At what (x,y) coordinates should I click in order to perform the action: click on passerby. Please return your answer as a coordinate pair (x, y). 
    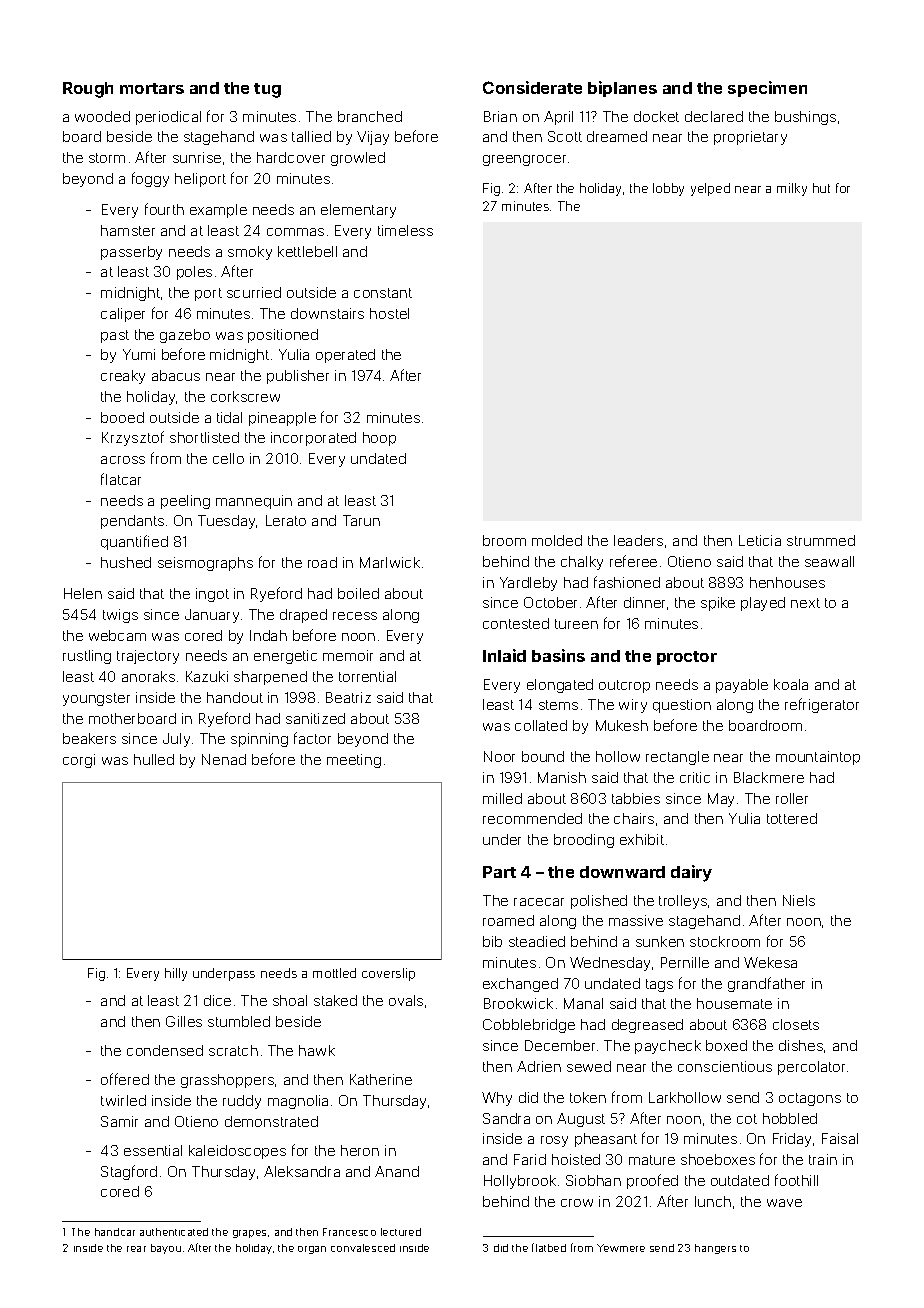
    Looking at the image, I should click on (131, 253).
